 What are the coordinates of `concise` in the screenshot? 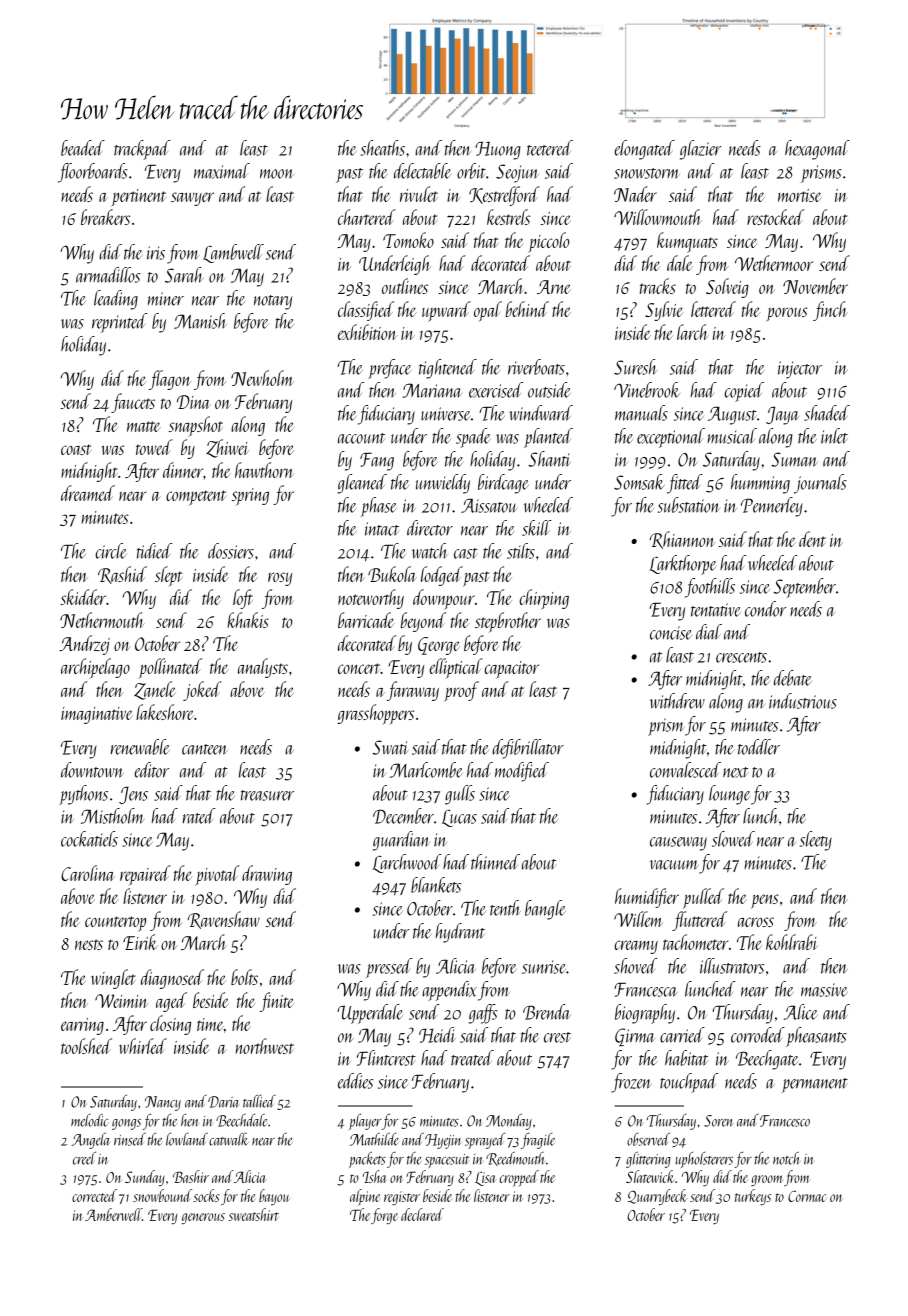 It's located at (671, 633).
